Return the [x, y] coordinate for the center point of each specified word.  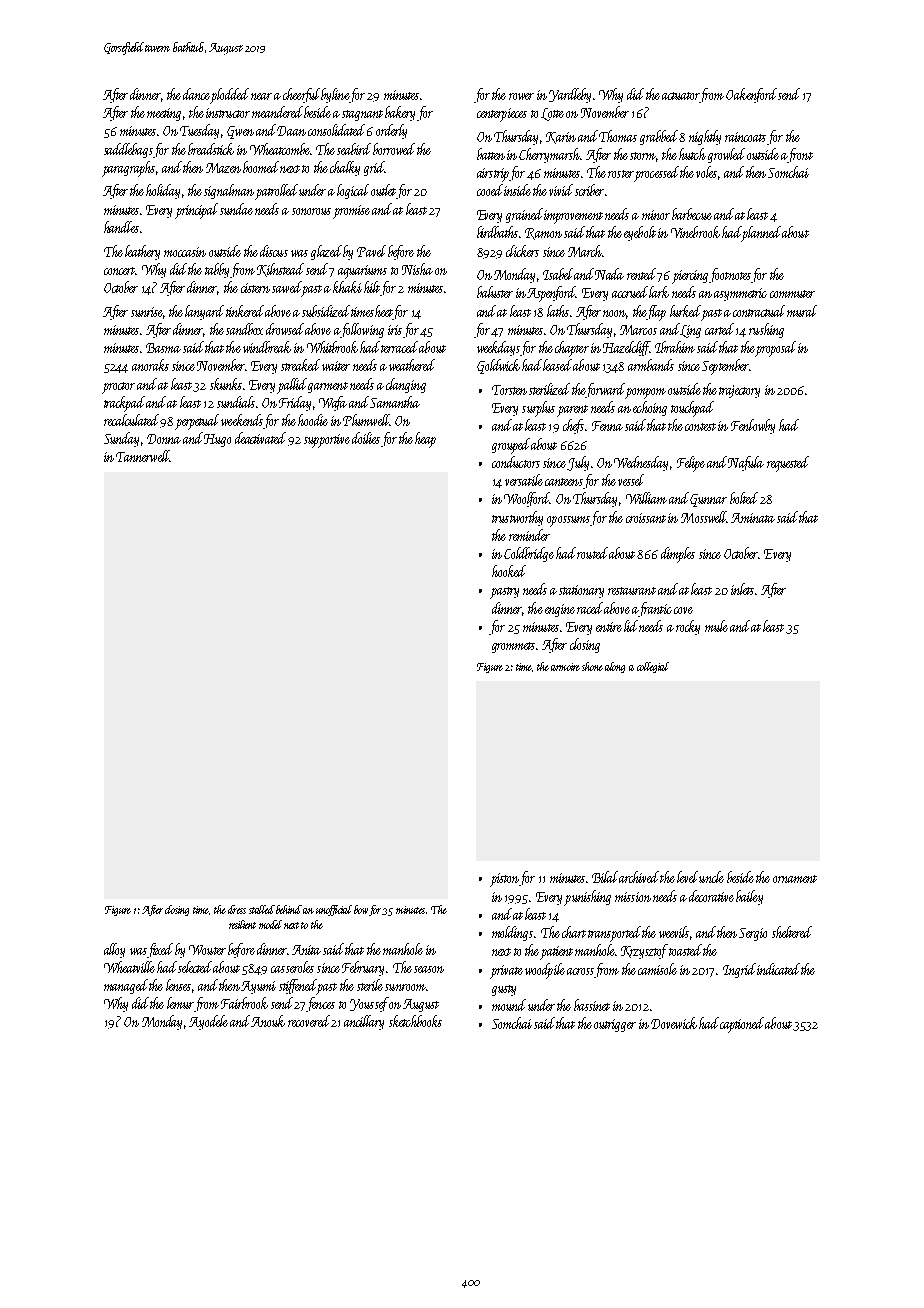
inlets [742, 589]
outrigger [615, 1025]
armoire [565, 667]
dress [237, 909]
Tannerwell [143, 456]
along [615, 667]
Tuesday [199, 131]
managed [126, 986]
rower [521, 96]
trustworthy [517, 518]
